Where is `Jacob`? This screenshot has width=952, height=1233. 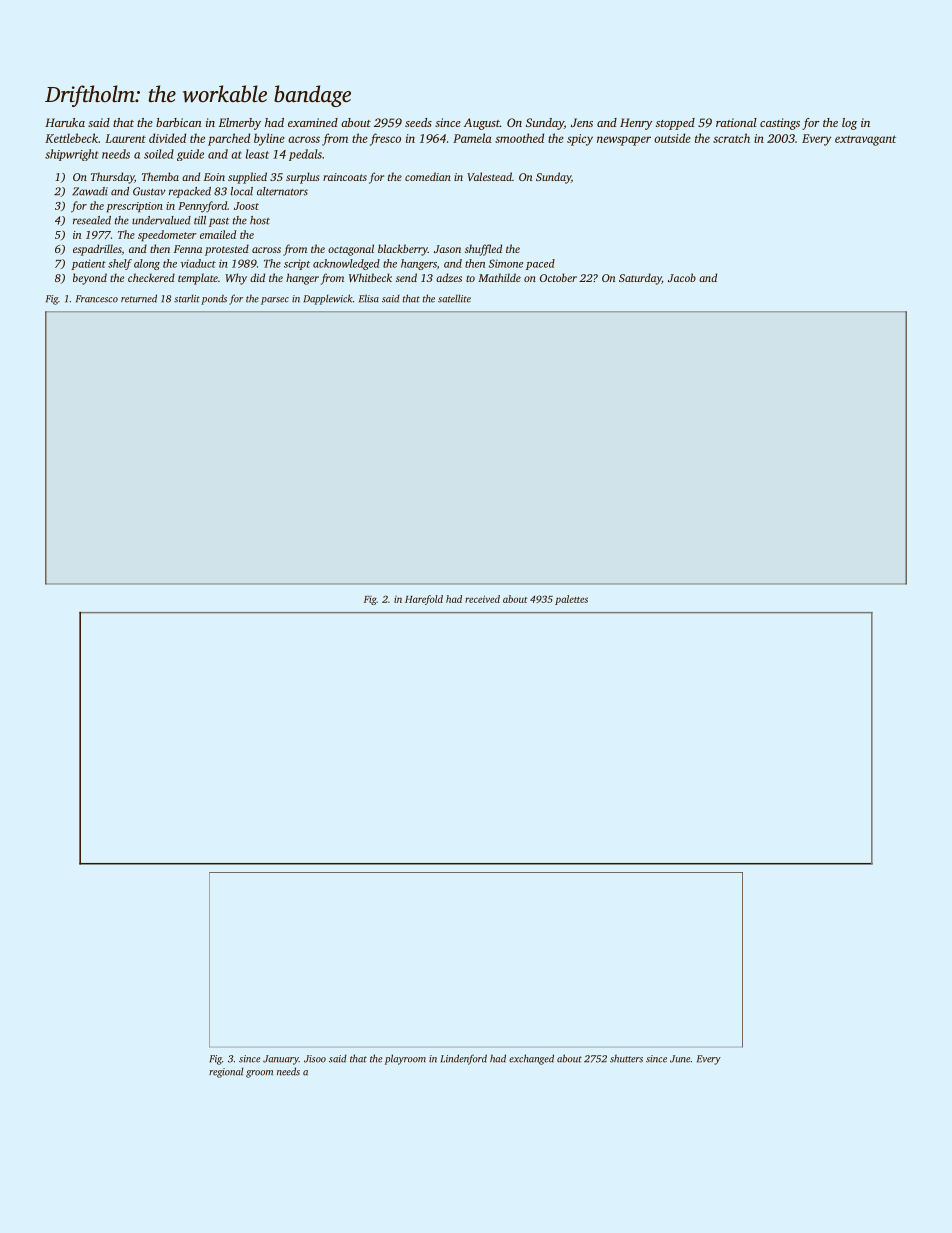
Jacob is located at coordinates (682, 277).
